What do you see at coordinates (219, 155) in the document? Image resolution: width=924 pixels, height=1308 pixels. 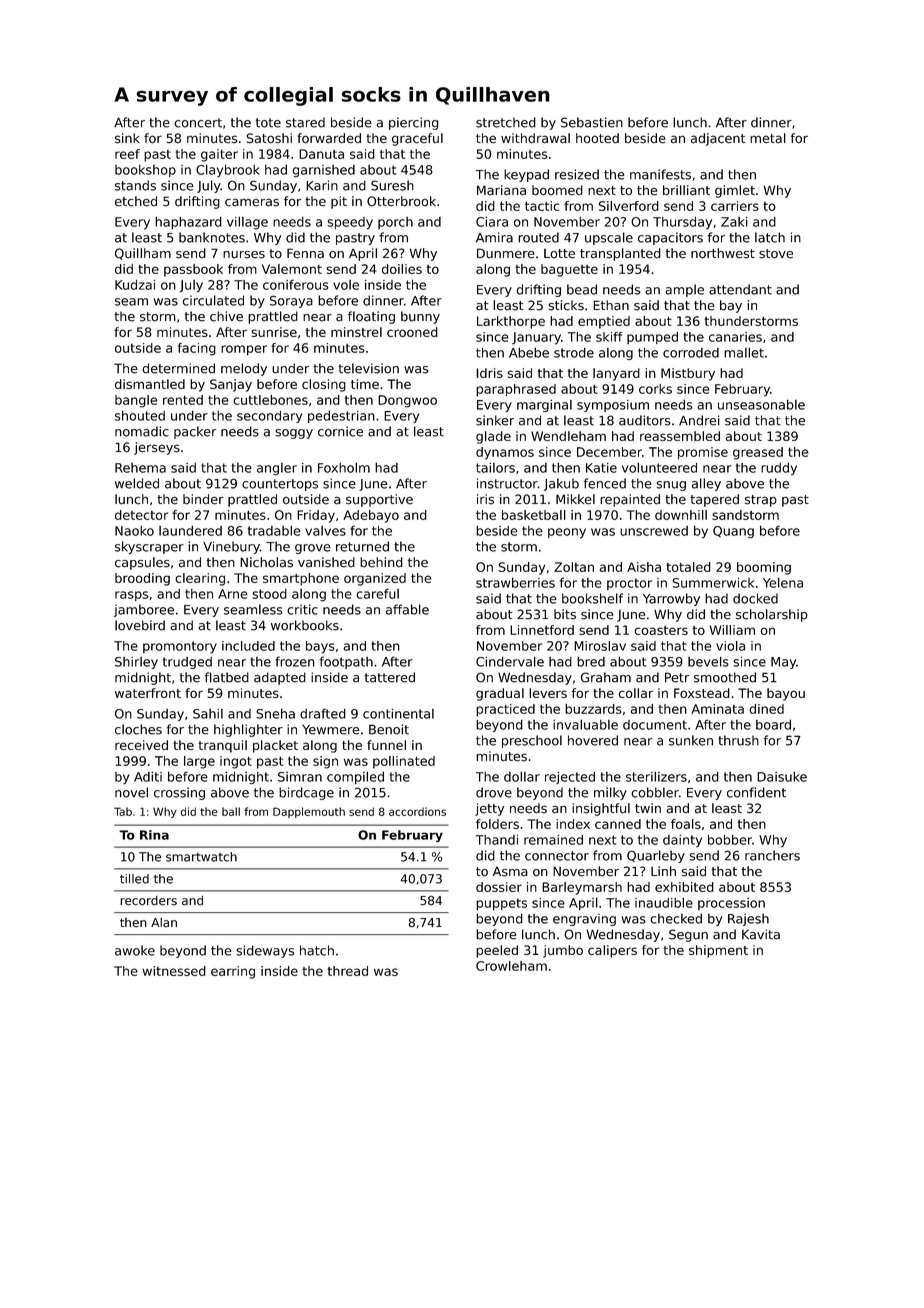 I see `gaiter` at bounding box center [219, 155].
